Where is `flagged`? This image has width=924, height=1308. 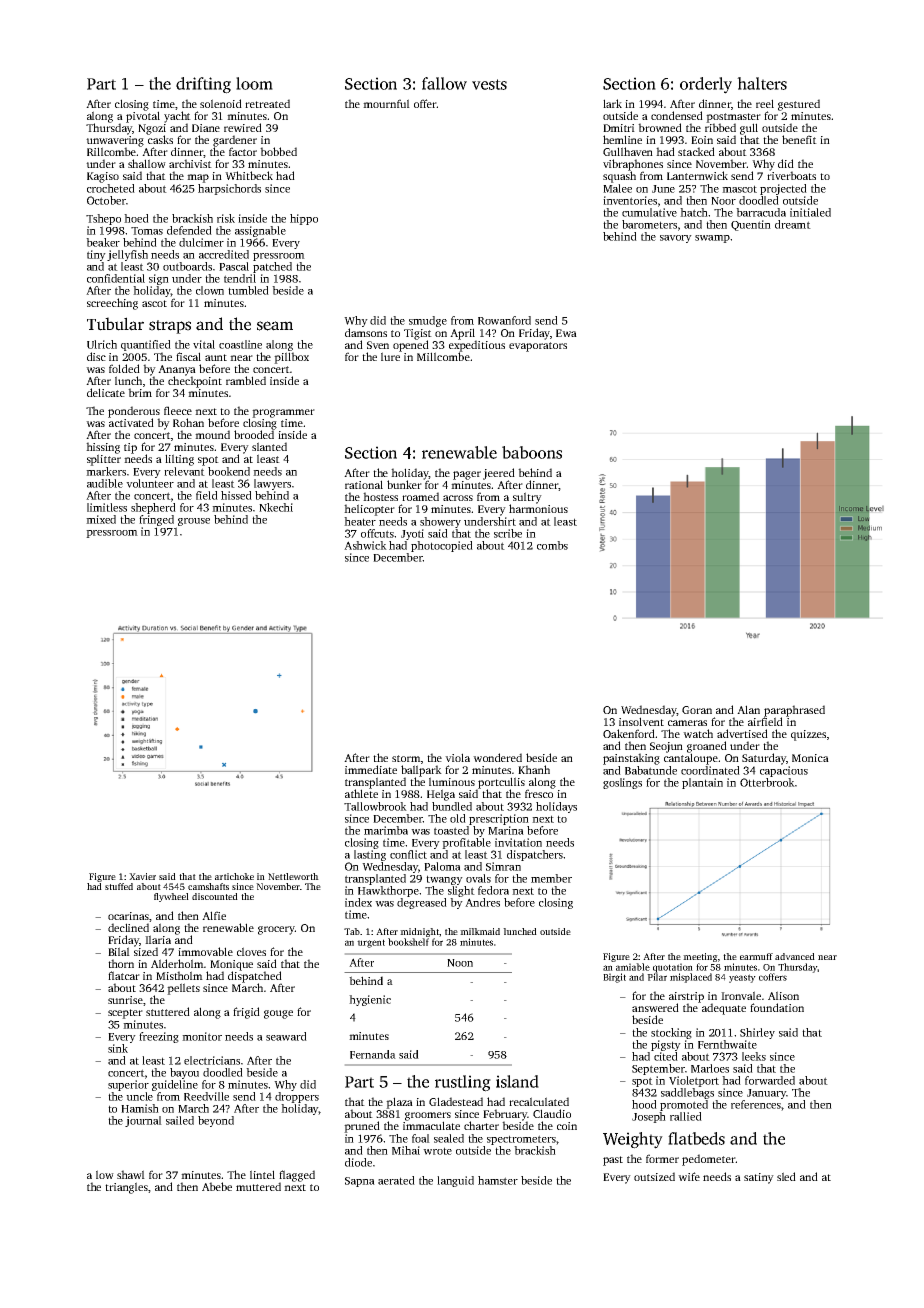
flagged is located at coordinates (297, 1176).
